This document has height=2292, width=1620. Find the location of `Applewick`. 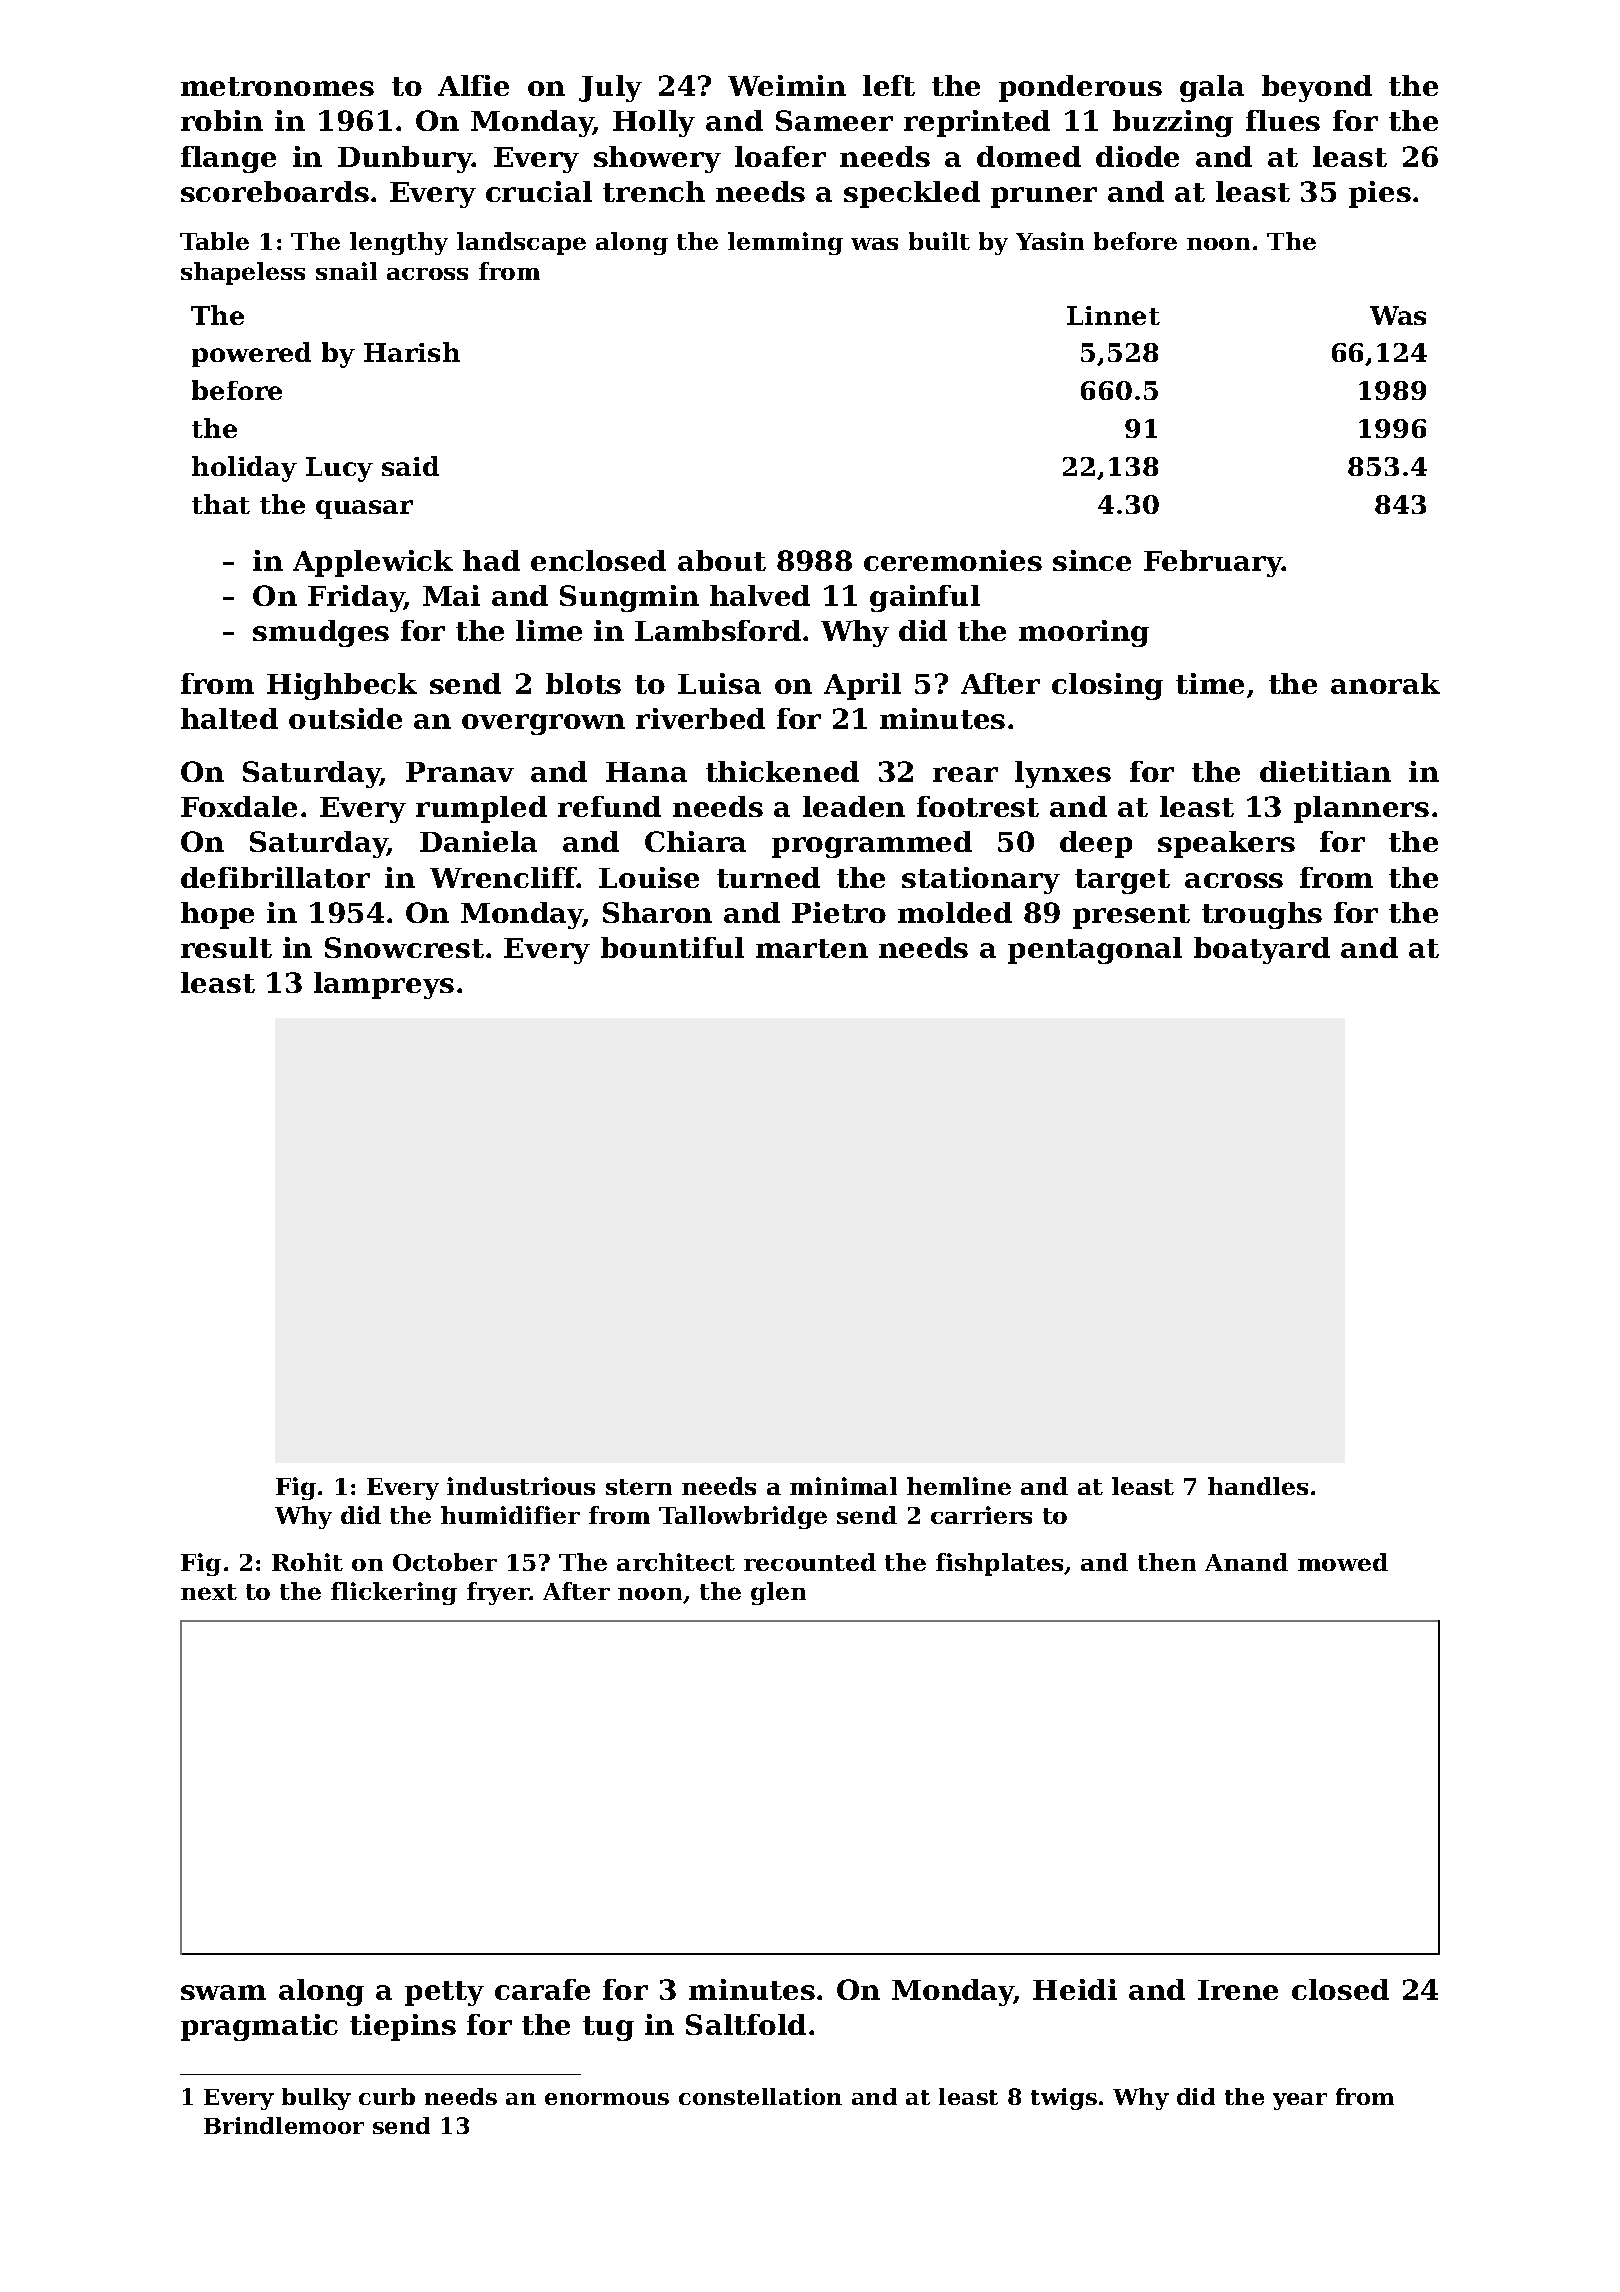

Applewick is located at coordinates (373, 563).
